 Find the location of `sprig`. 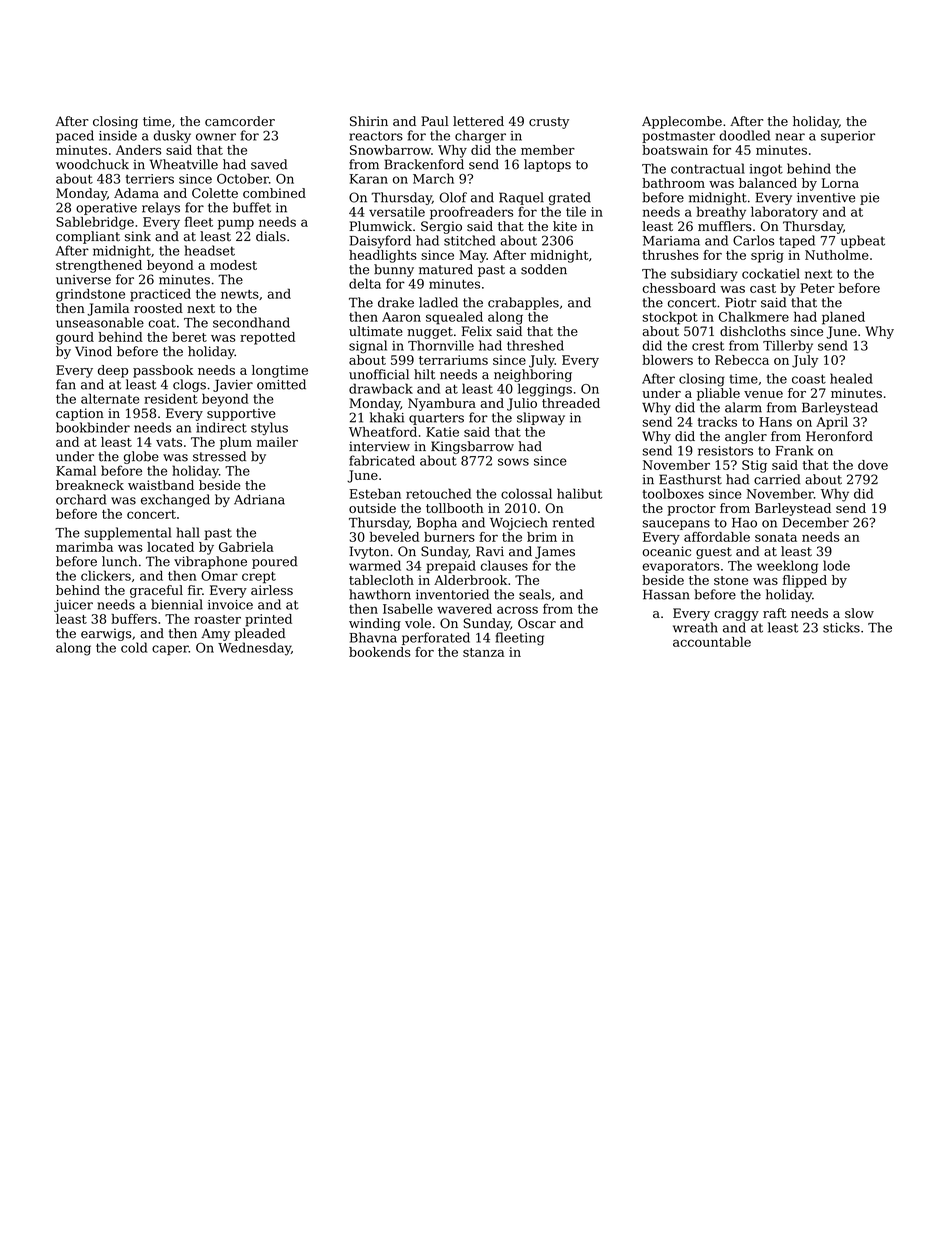

sprig is located at coordinates (767, 256).
